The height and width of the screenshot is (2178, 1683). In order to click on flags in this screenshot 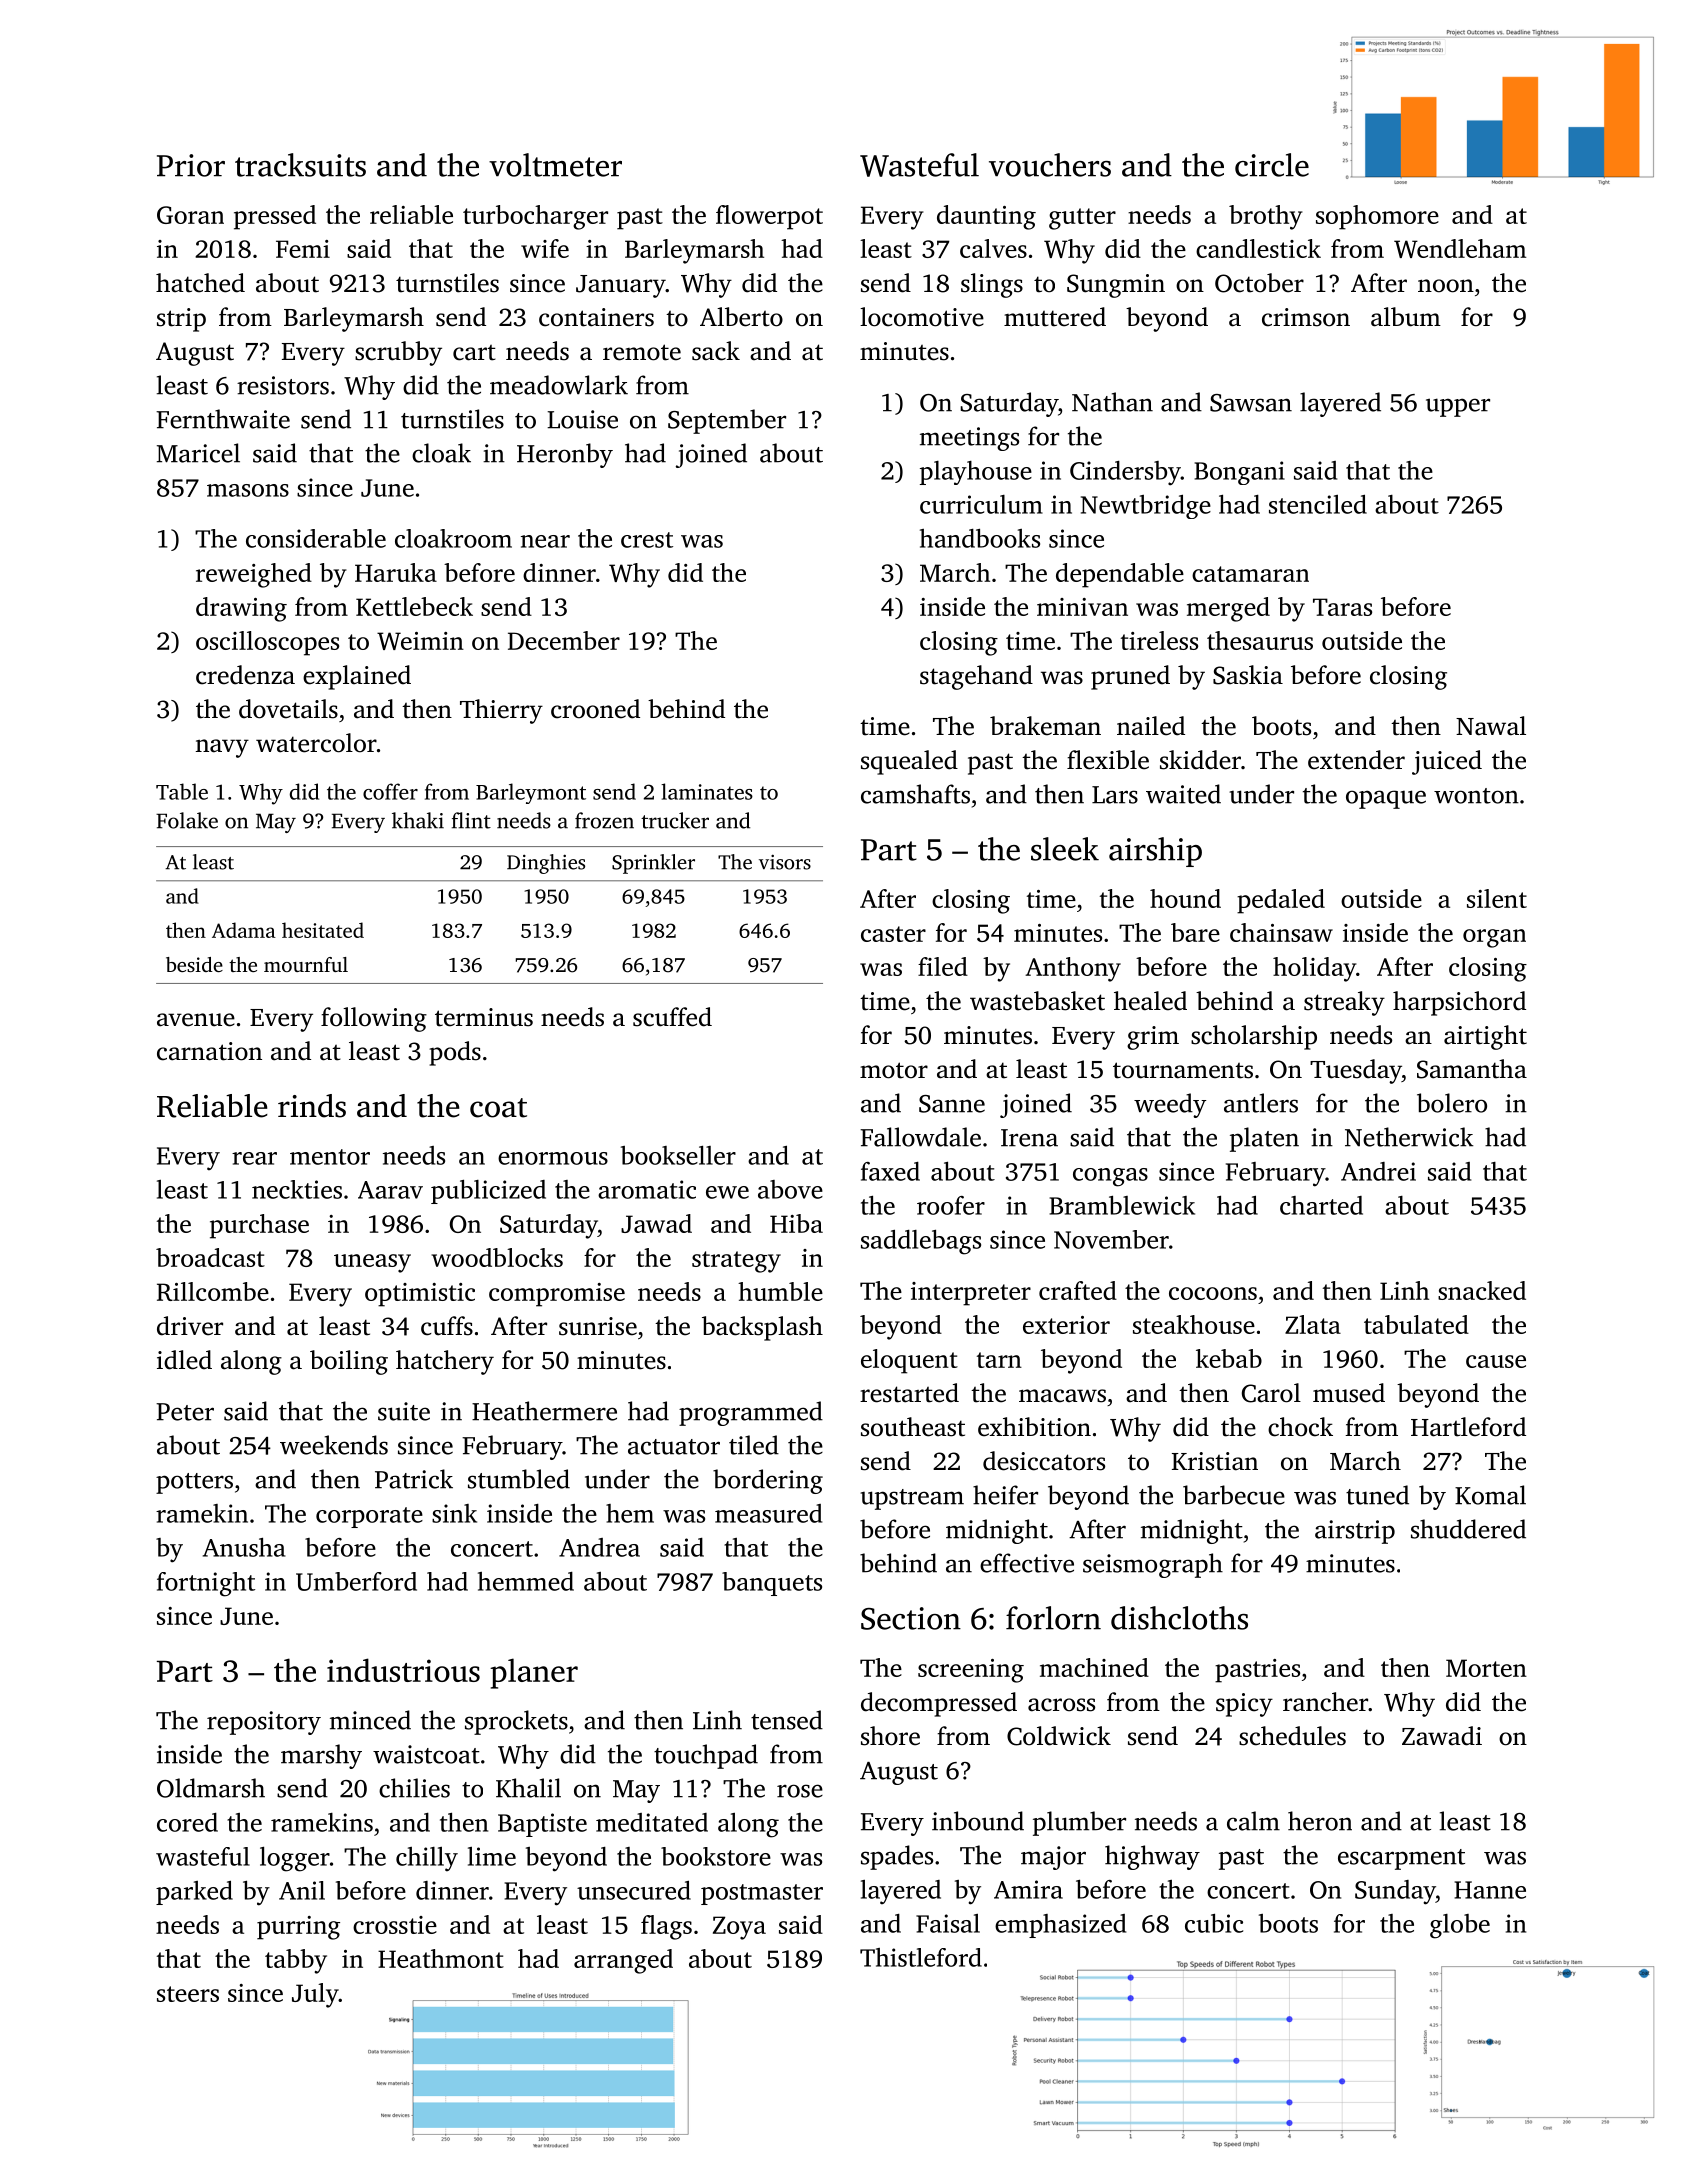, I will do `click(666, 1927)`.
